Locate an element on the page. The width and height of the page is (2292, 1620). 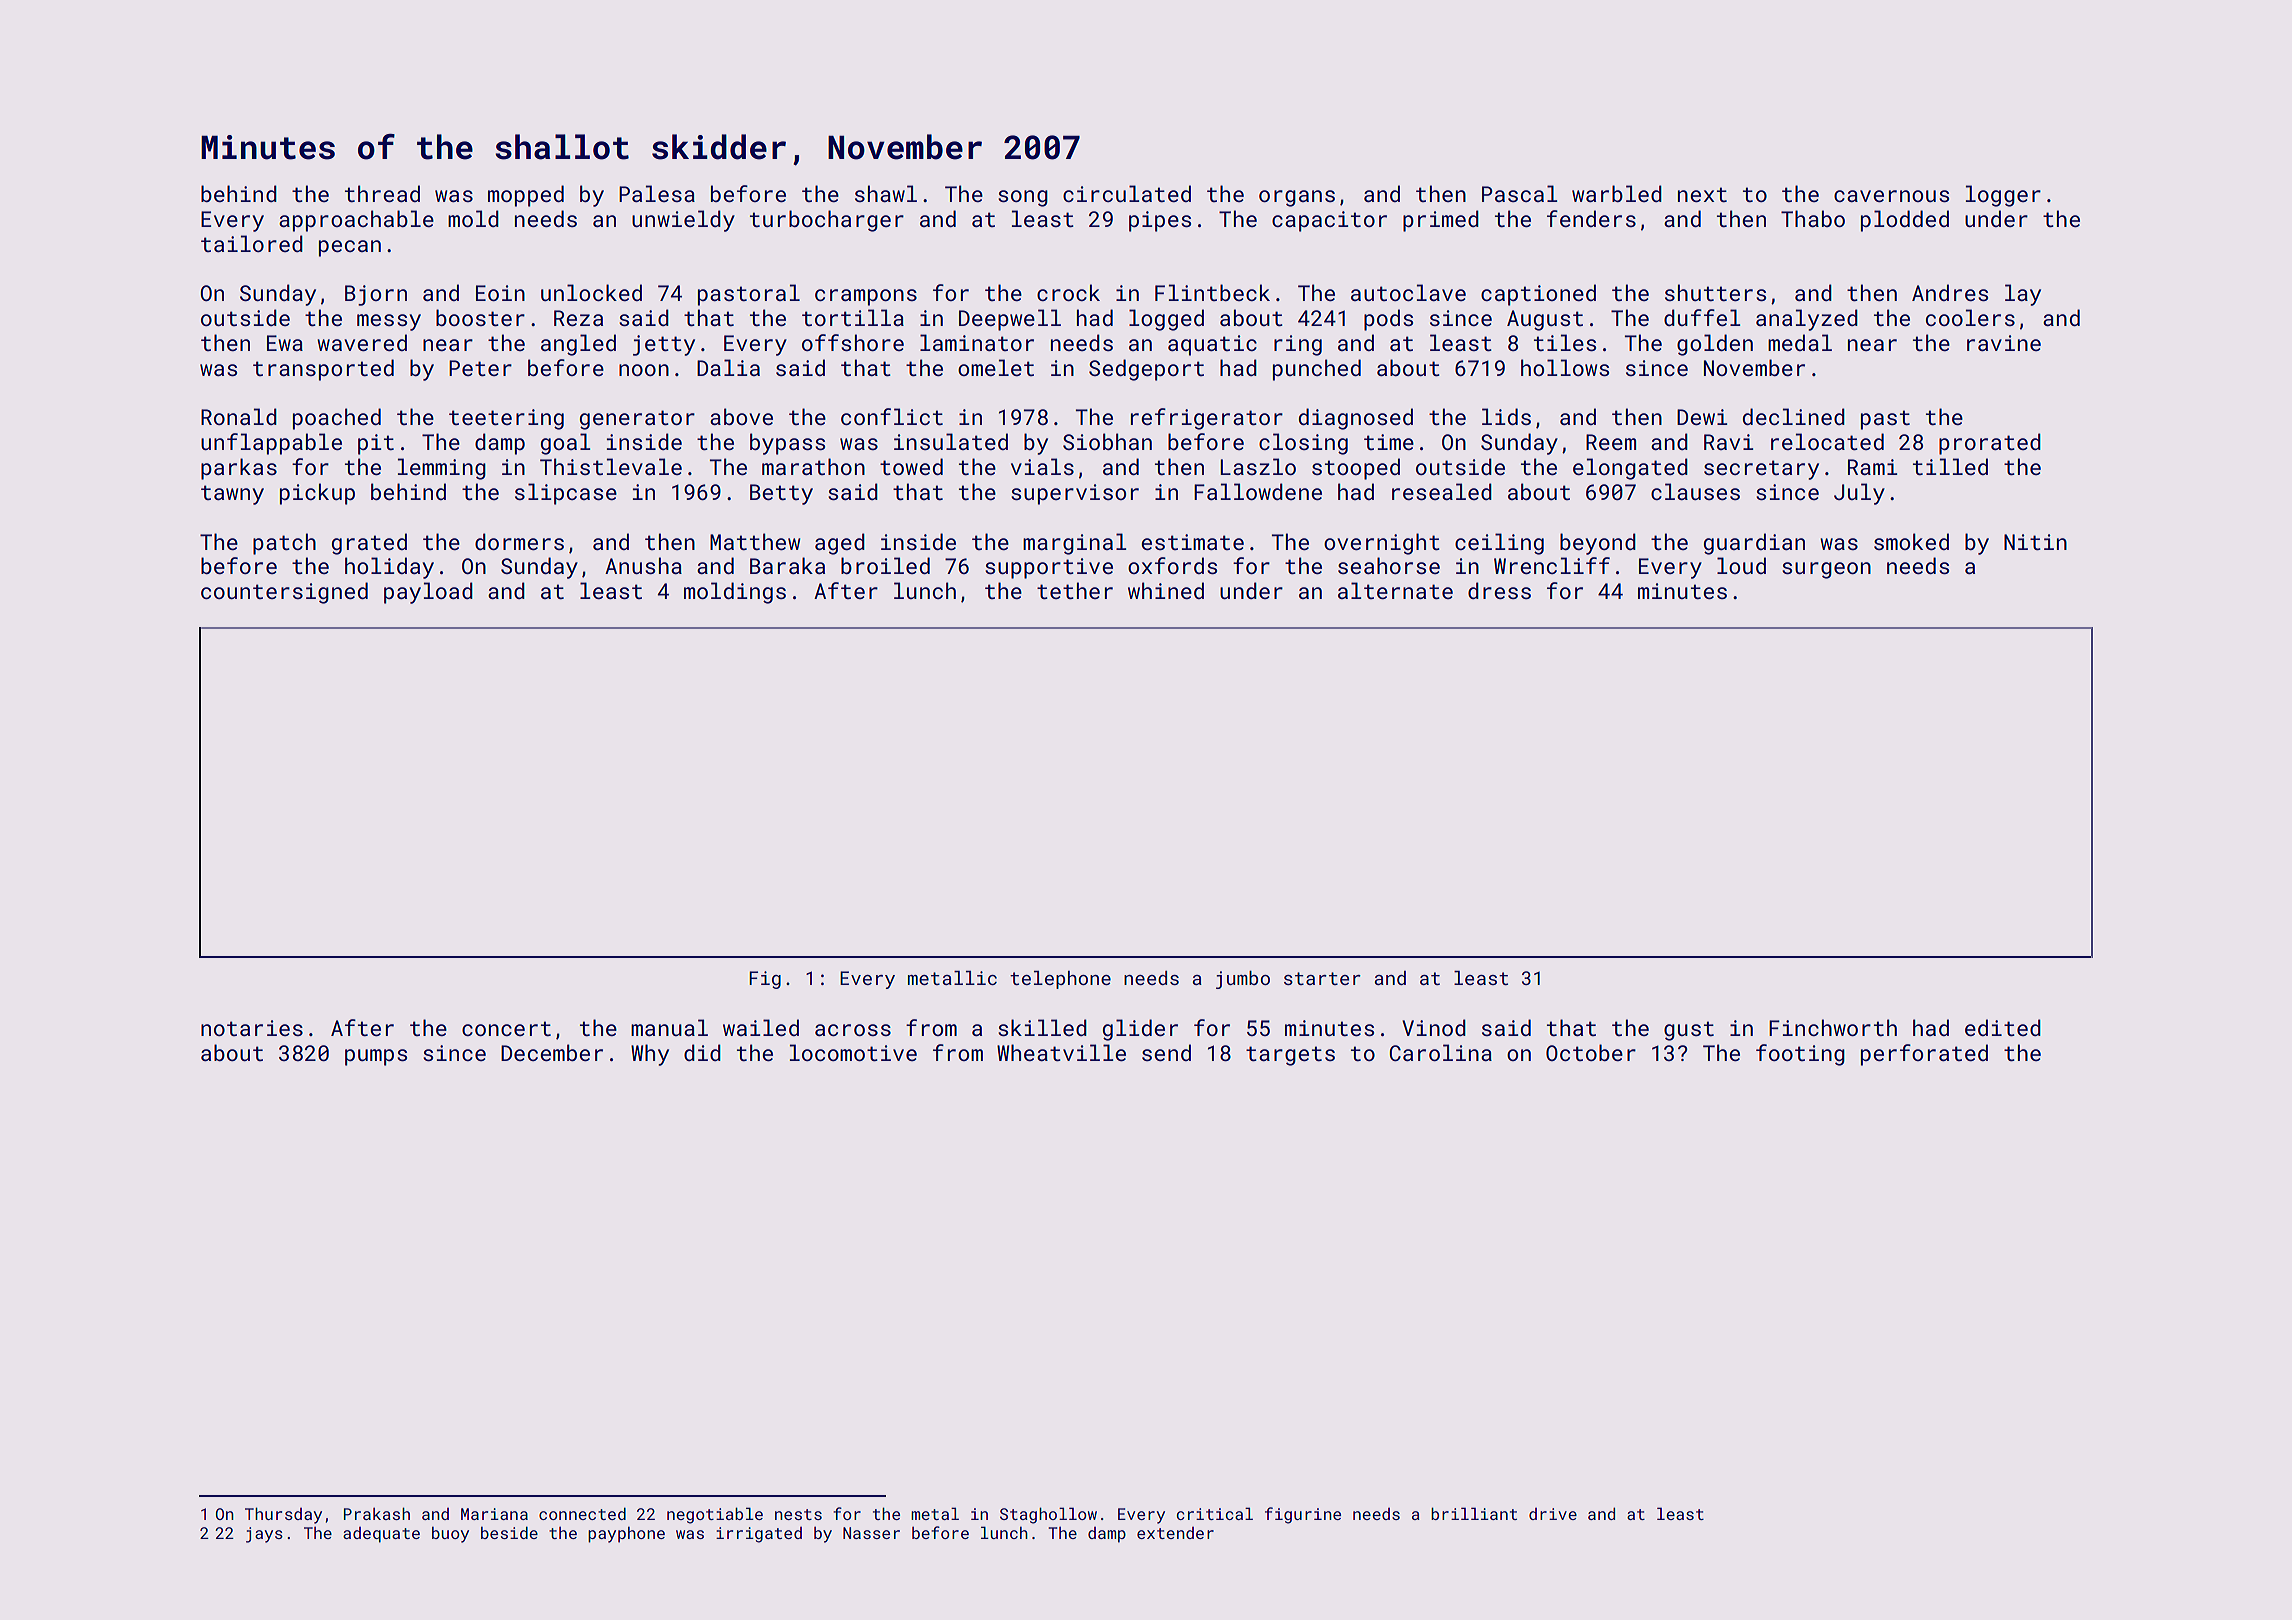
Bjorn is located at coordinates (376, 295).
